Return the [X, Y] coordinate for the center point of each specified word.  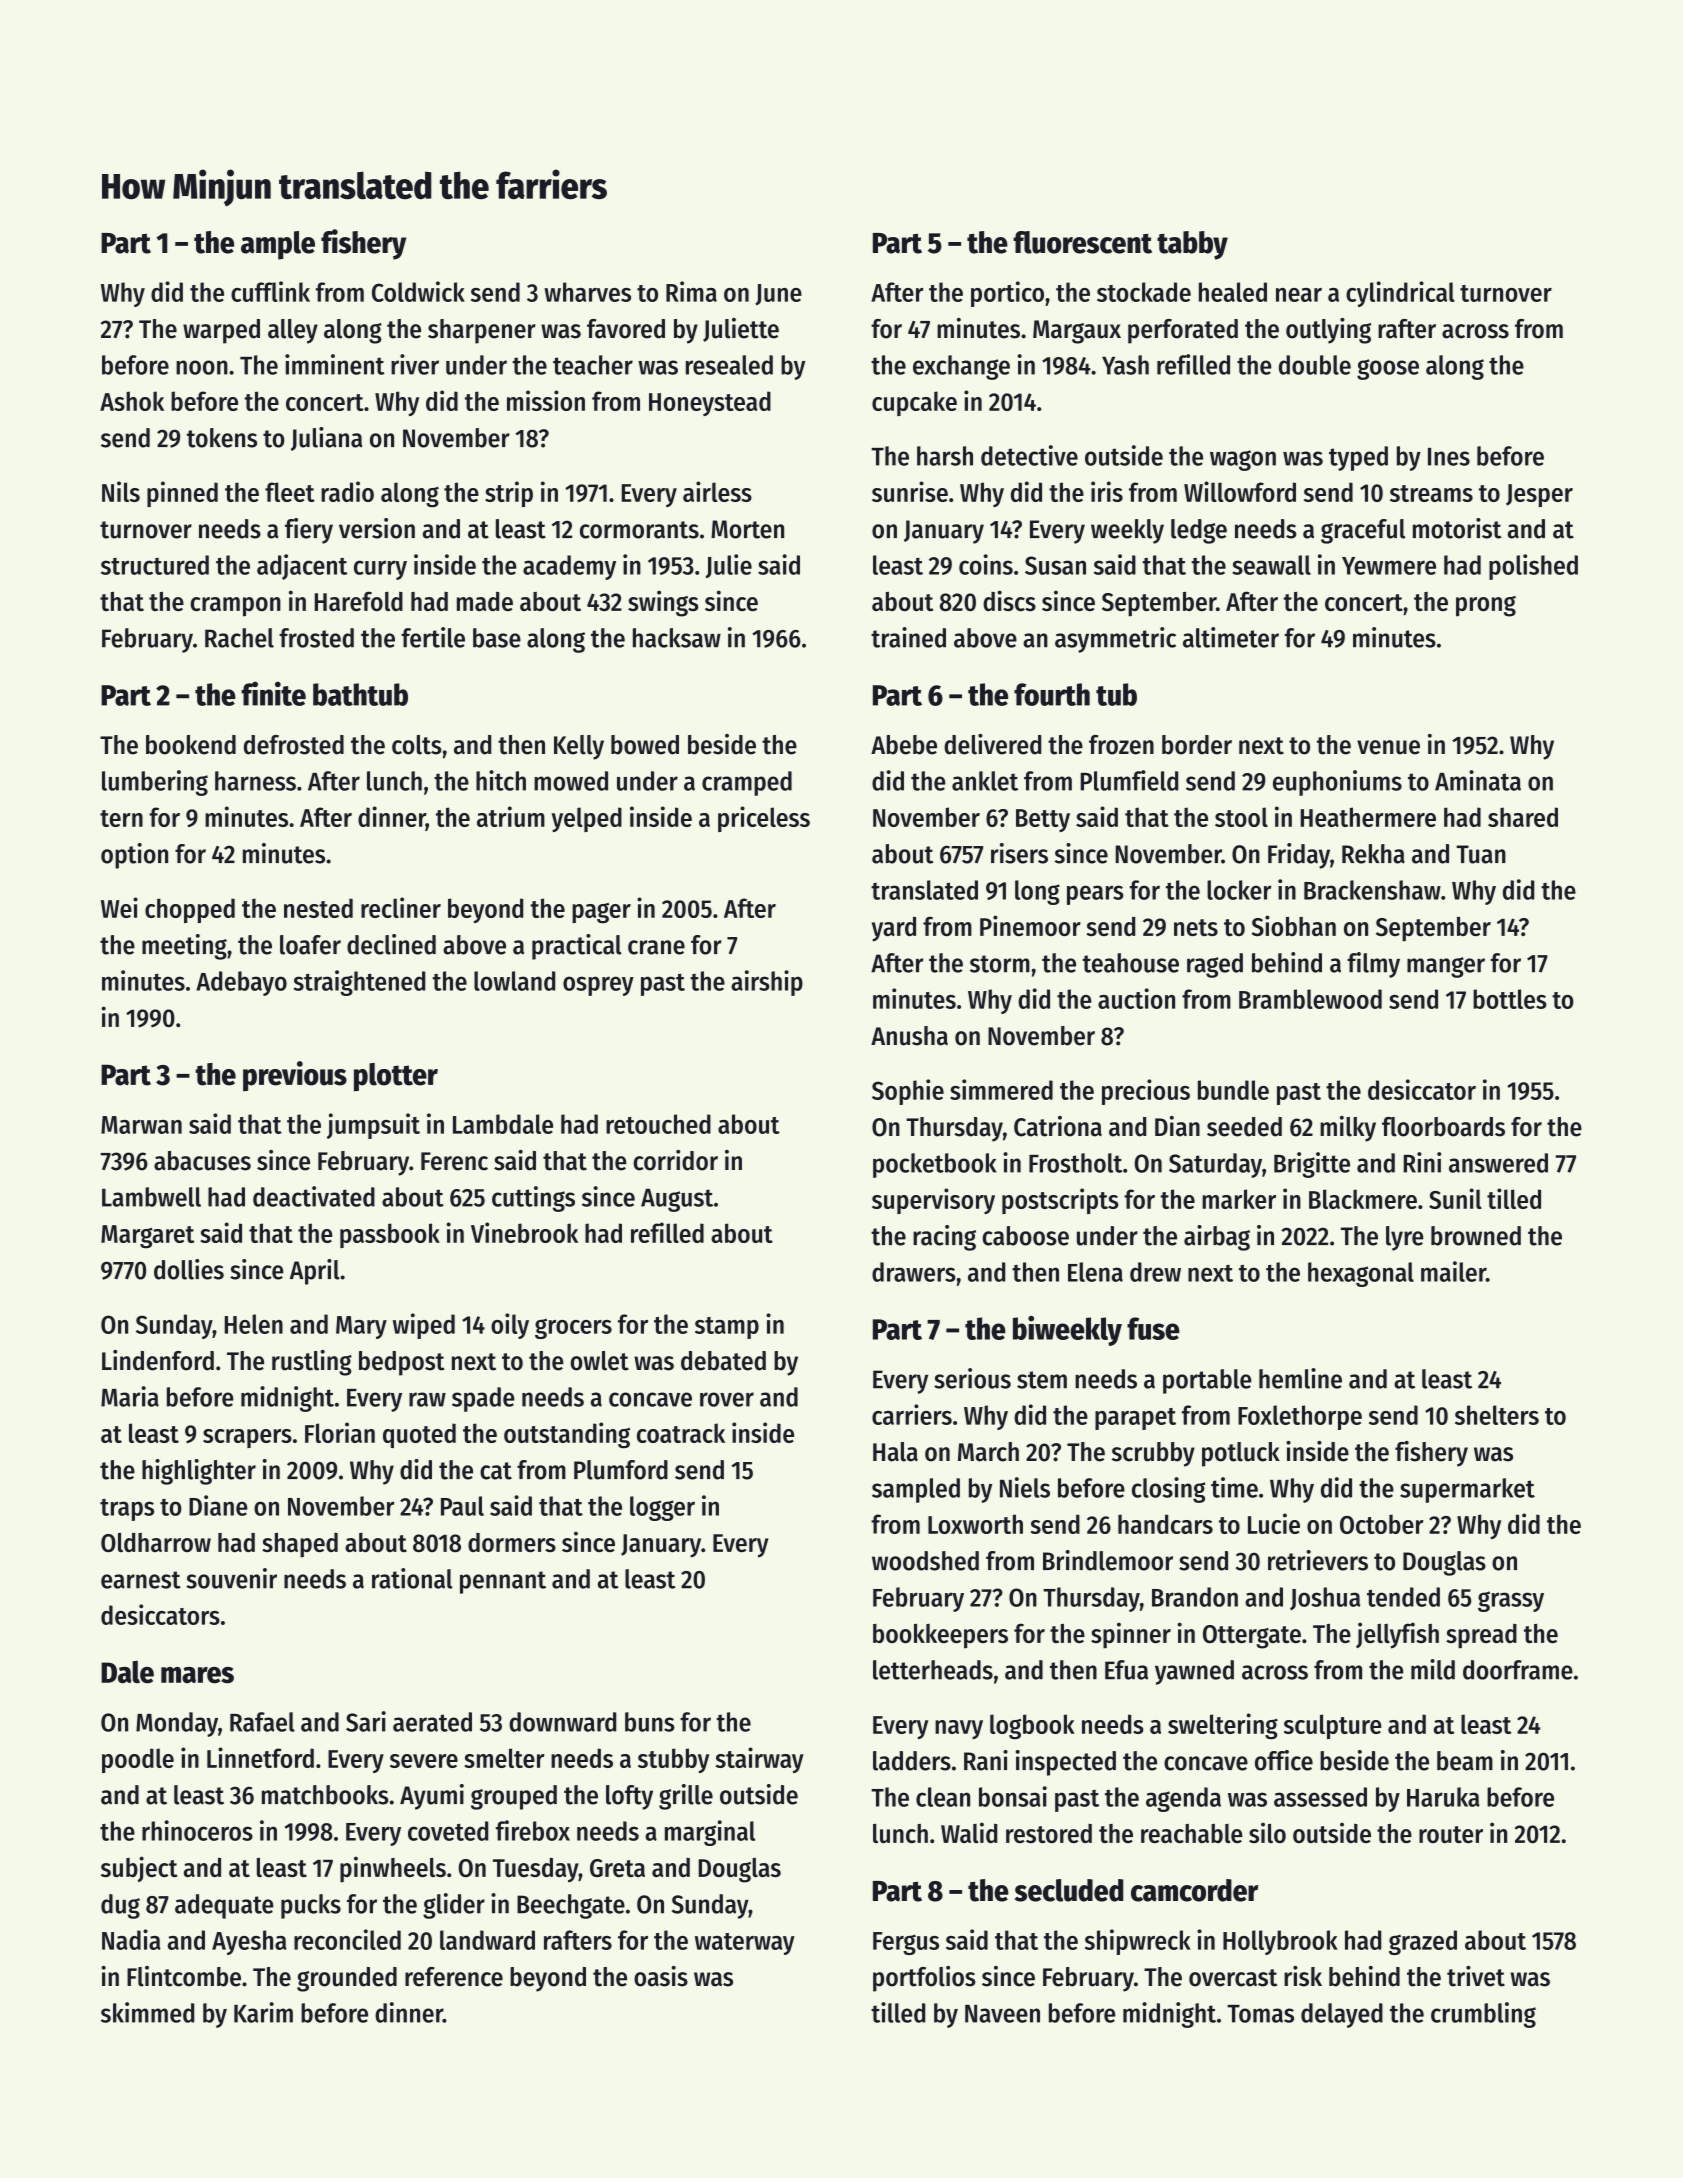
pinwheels [393, 1869]
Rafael [262, 1722]
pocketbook [934, 1165]
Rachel [239, 638]
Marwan [141, 1125]
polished [1533, 567]
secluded [1069, 1890]
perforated [1183, 331]
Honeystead [710, 403]
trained [908, 637]
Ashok [132, 401]
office [1284, 1760]
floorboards [1443, 1127]
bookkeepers [940, 1636]
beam [1465, 1761]
